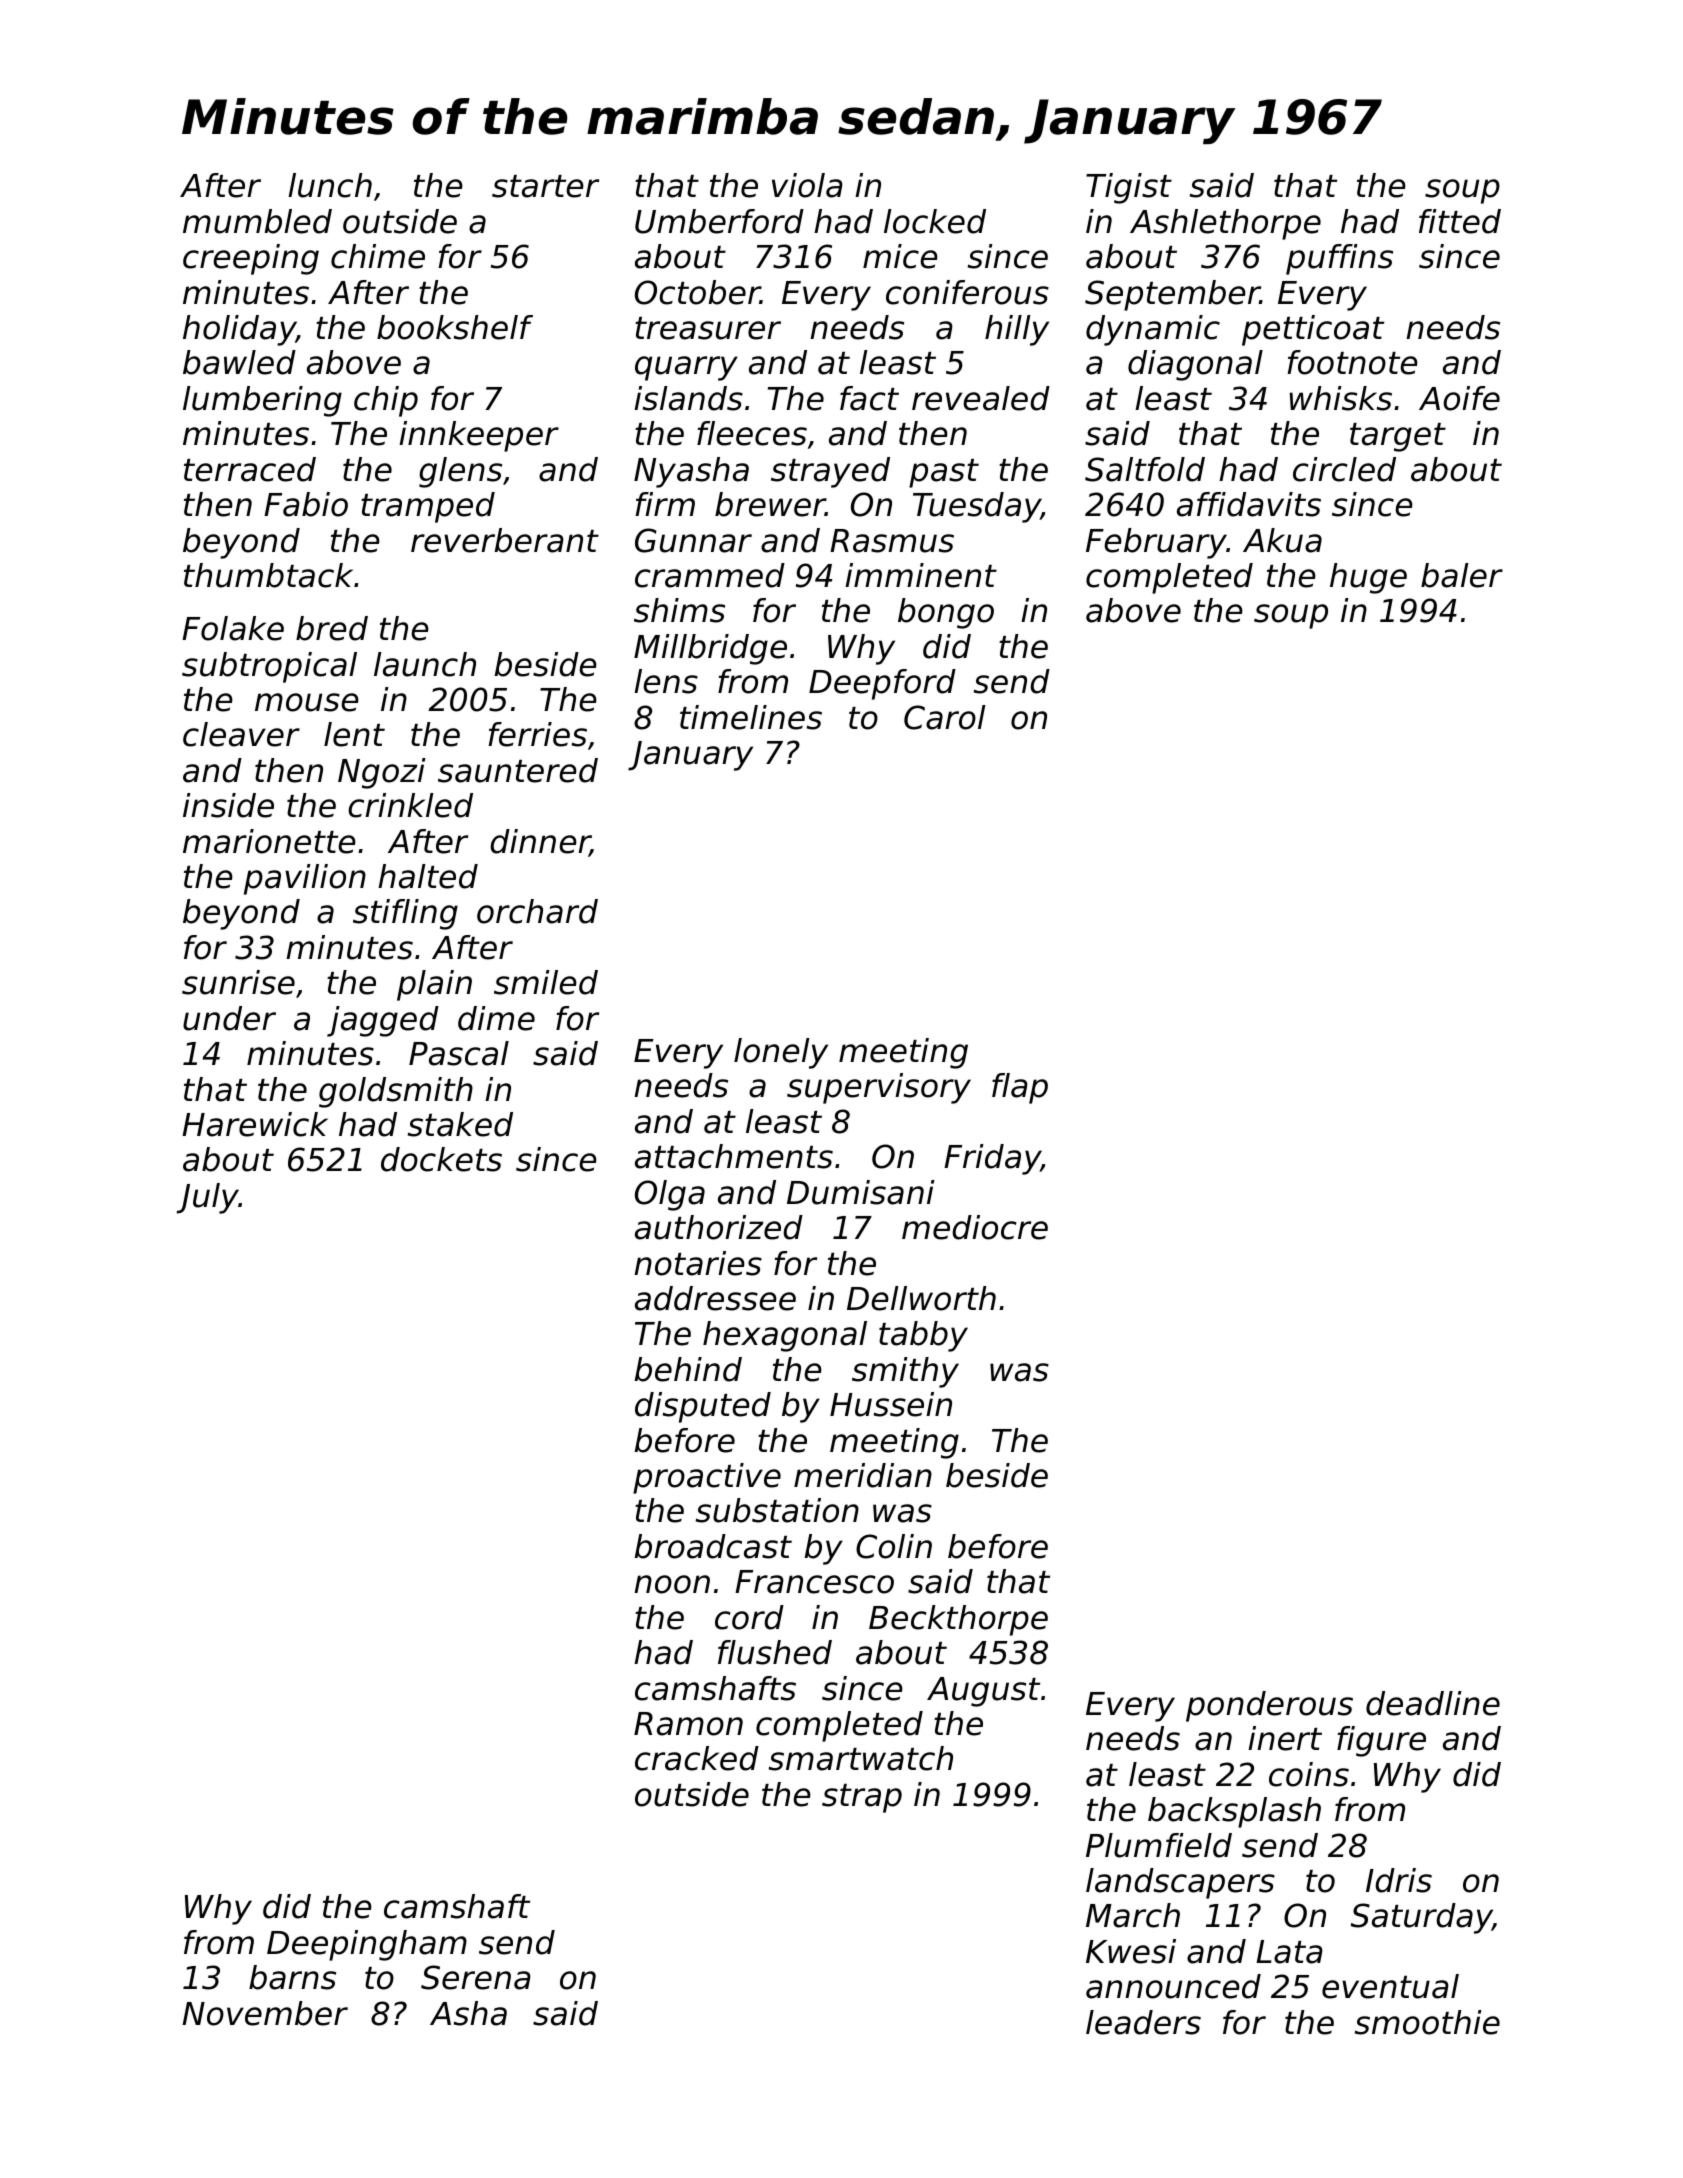  What do you see at coordinates (688, 1369) in the screenshot?
I see `behind` at bounding box center [688, 1369].
